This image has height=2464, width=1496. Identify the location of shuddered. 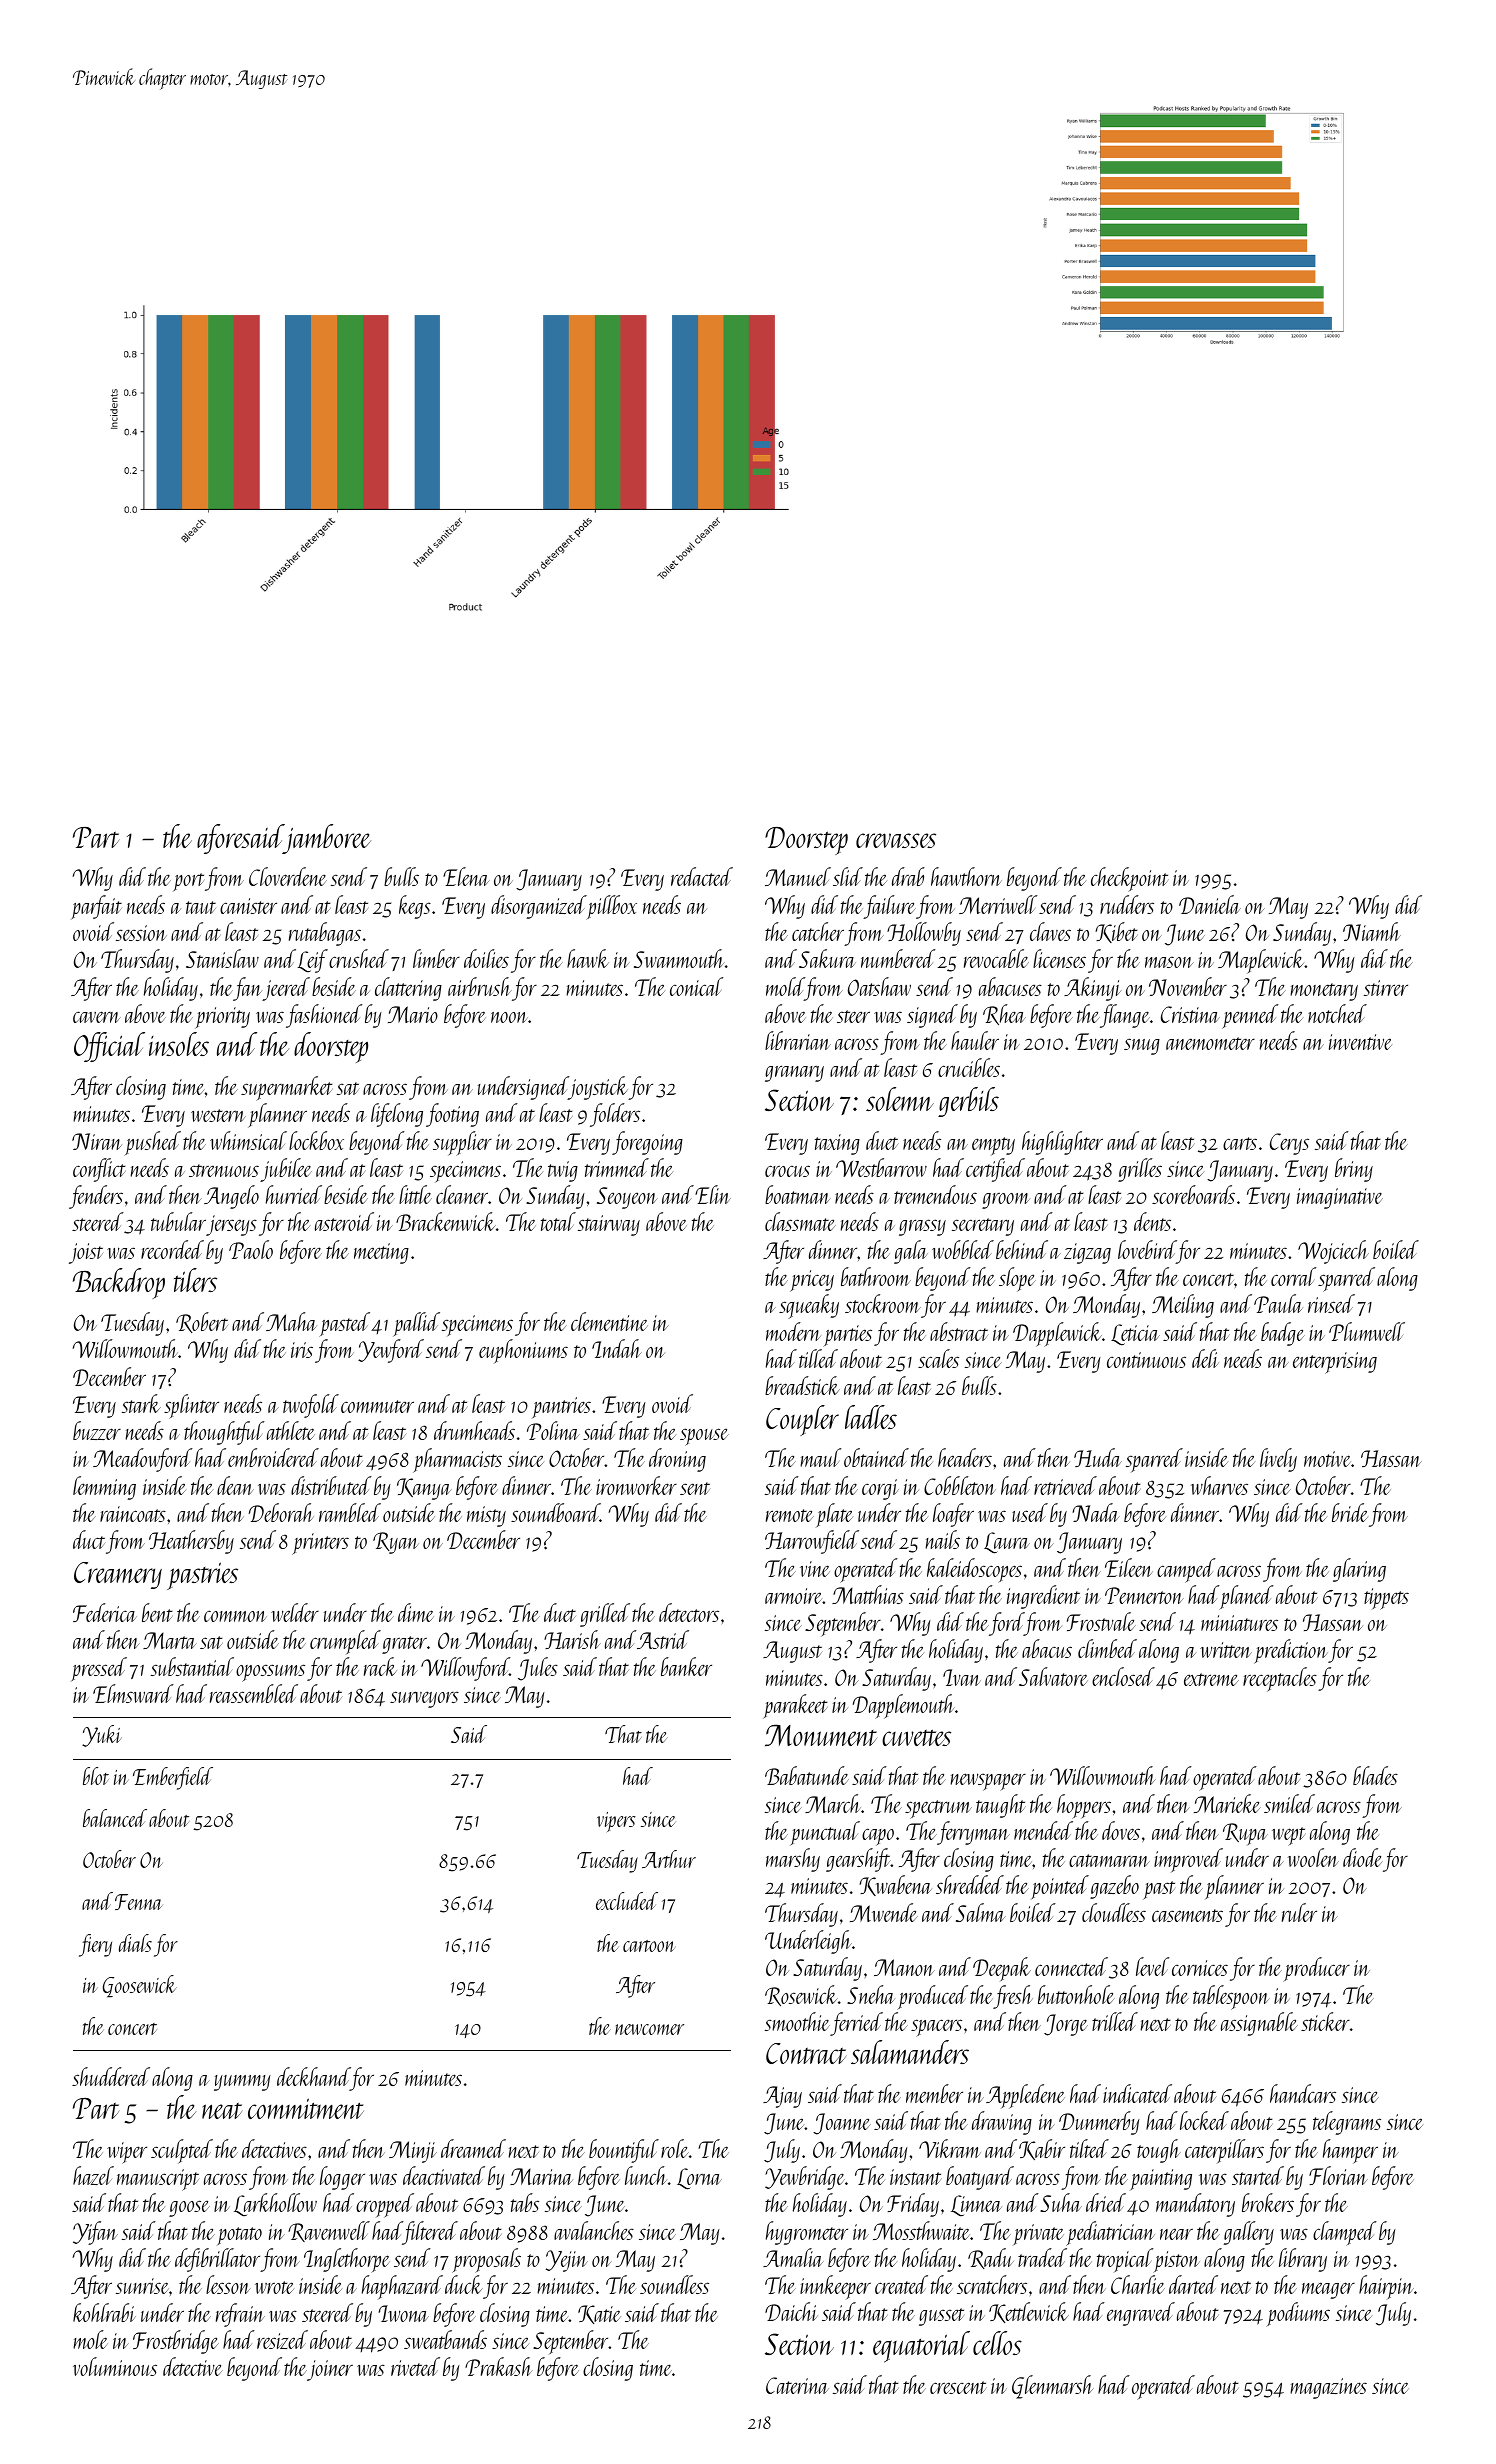
(111, 2076).
